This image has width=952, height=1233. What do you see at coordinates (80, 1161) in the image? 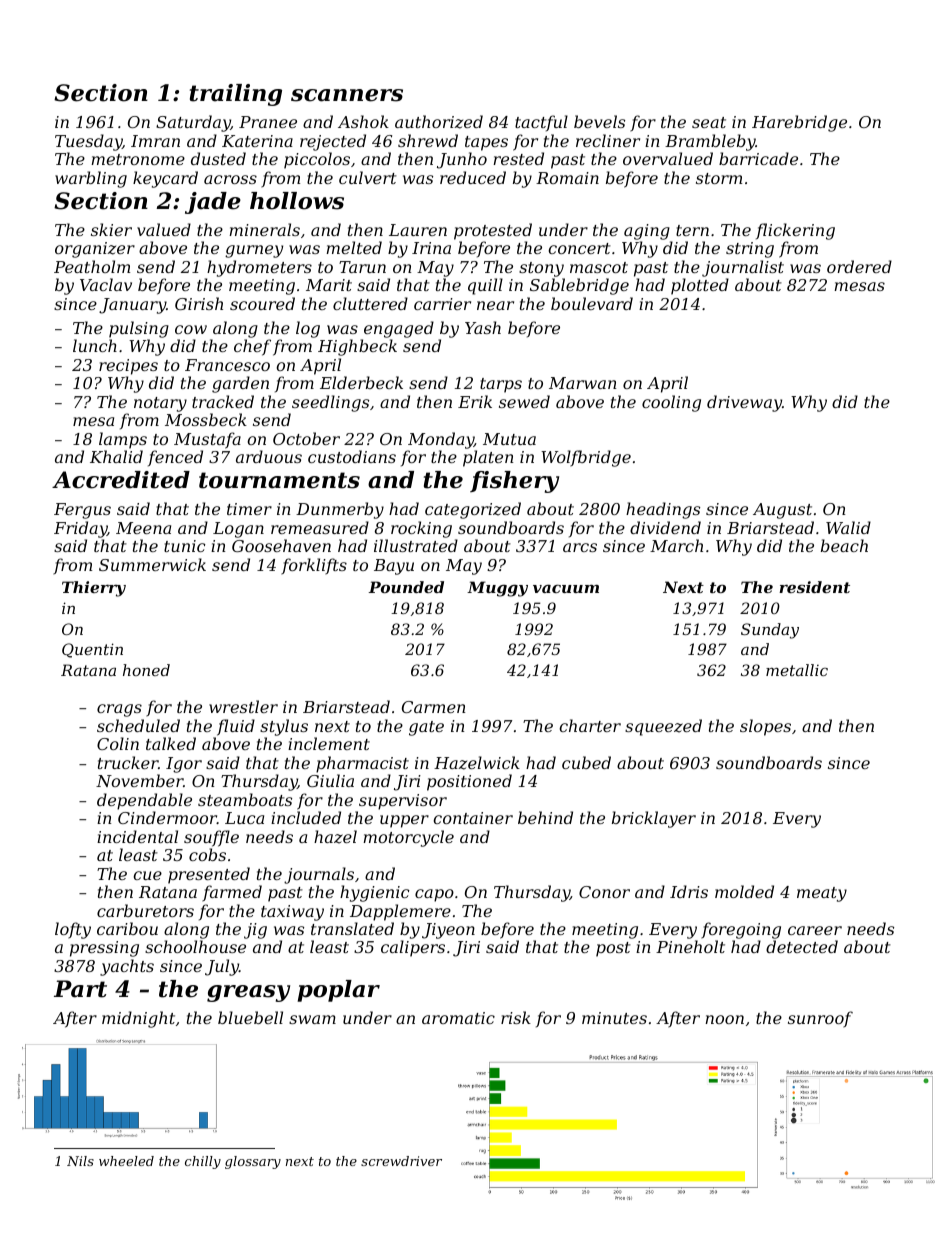
I see `Nils` at bounding box center [80, 1161].
